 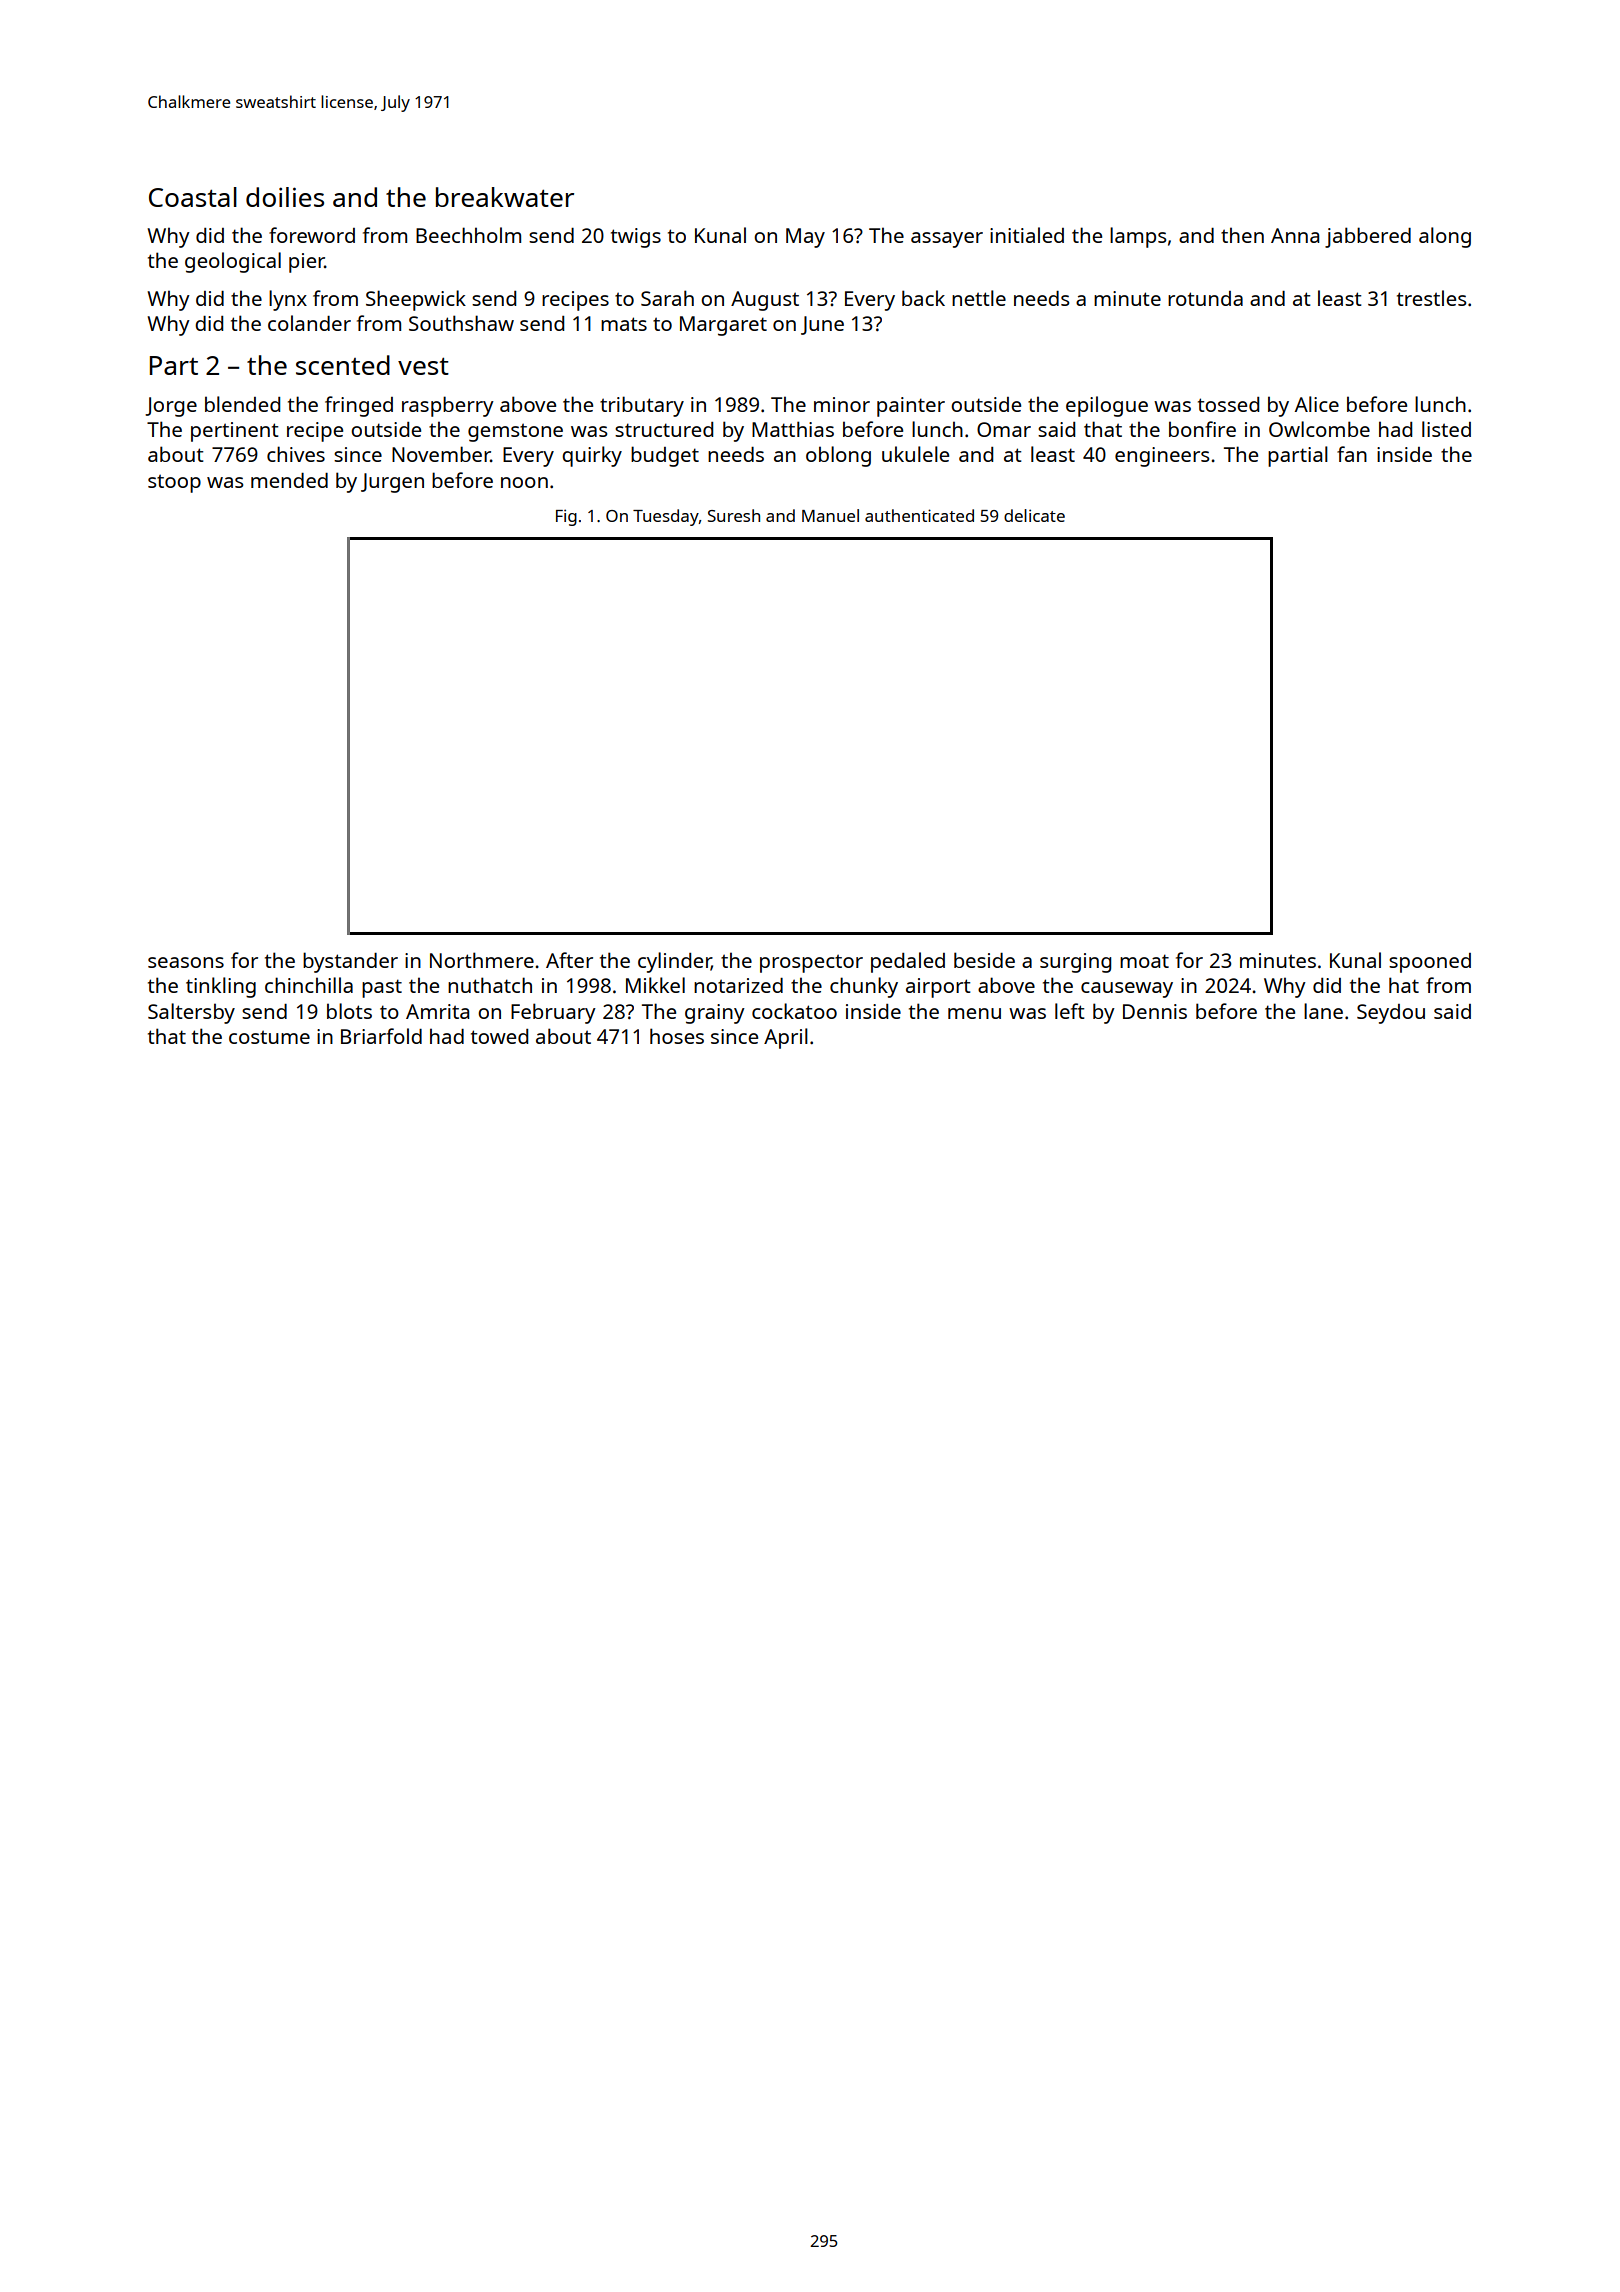 I want to click on May, so click(x=805, y=238).
